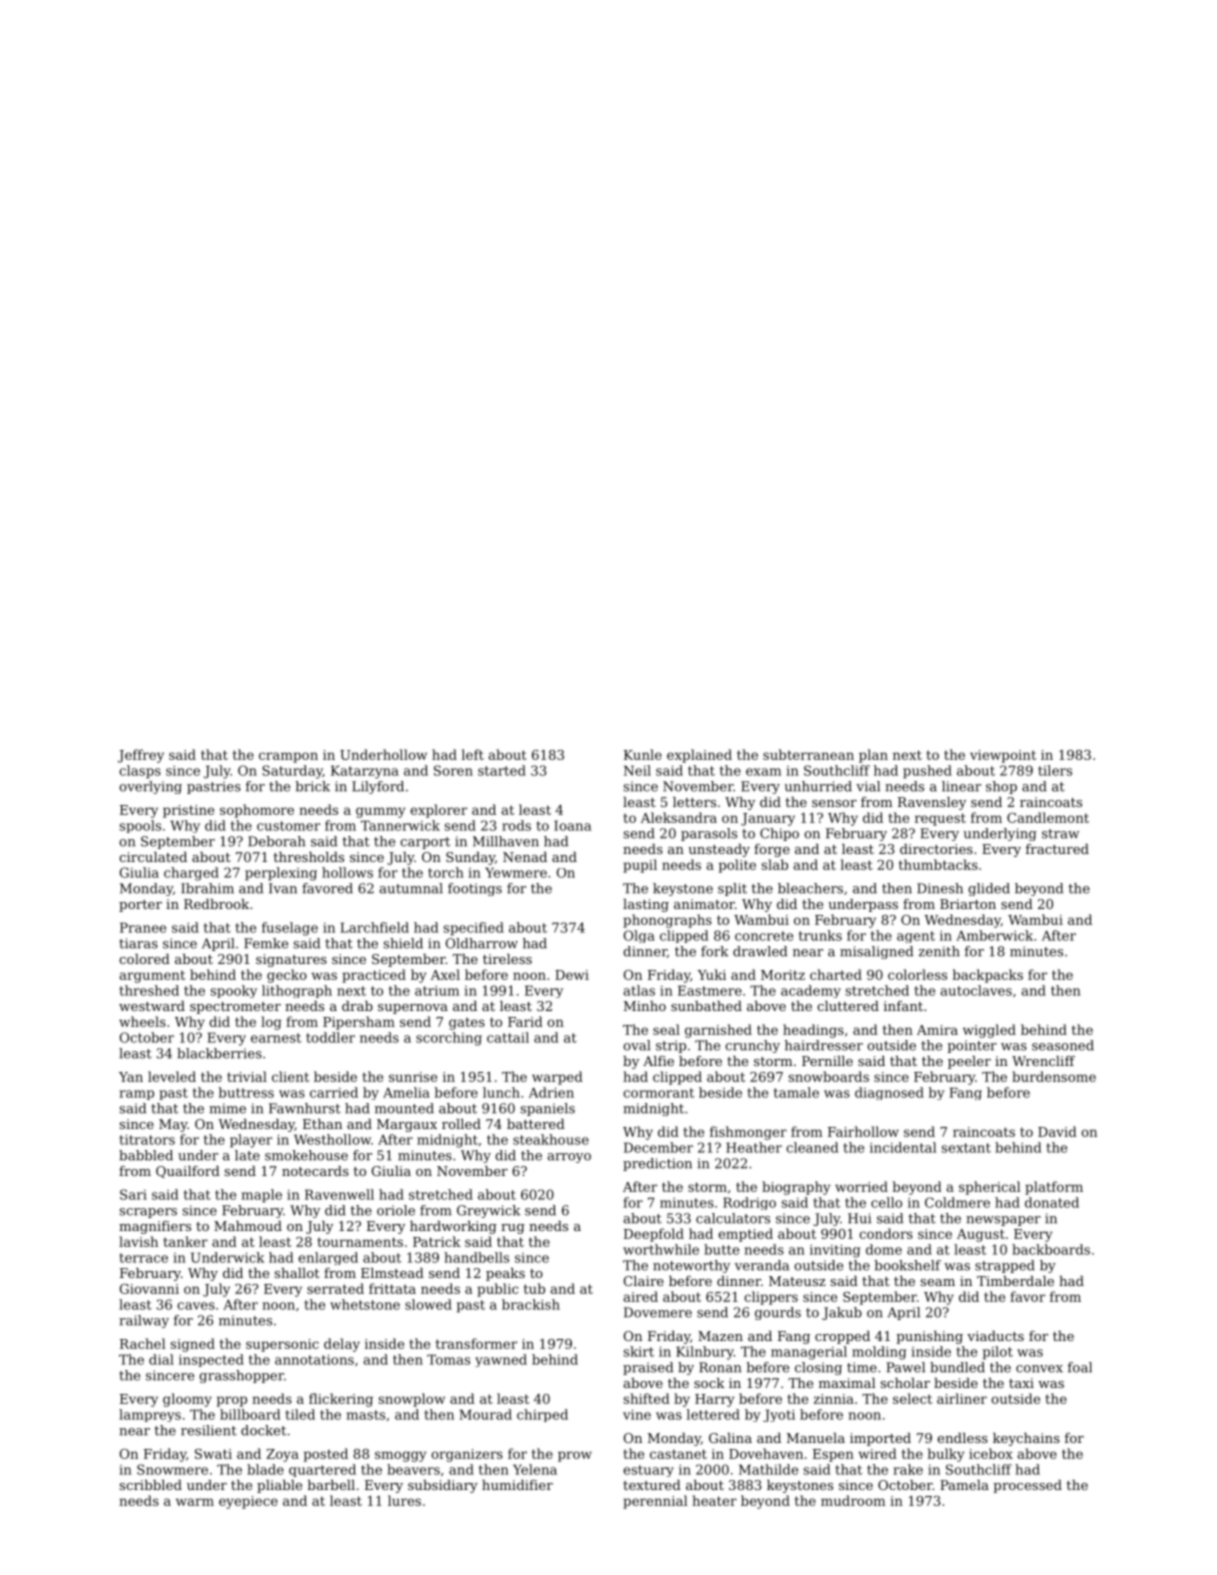 The height and width of the image is (1575, 1217). Describe the element at coordinates (396, 1210) in the image. I see `oriole` at that location.
